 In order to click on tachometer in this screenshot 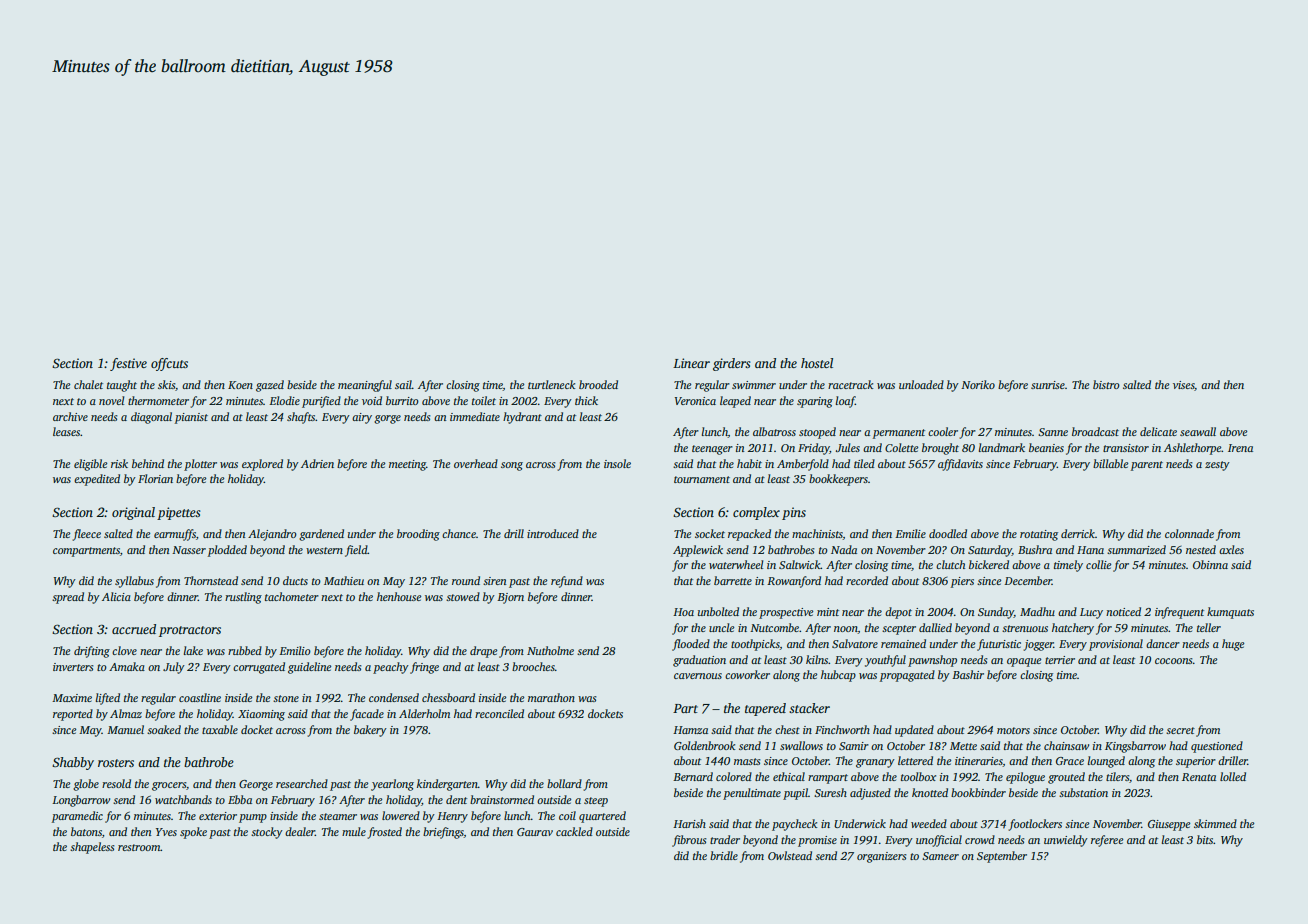, I will do `click(292, 596)`.
